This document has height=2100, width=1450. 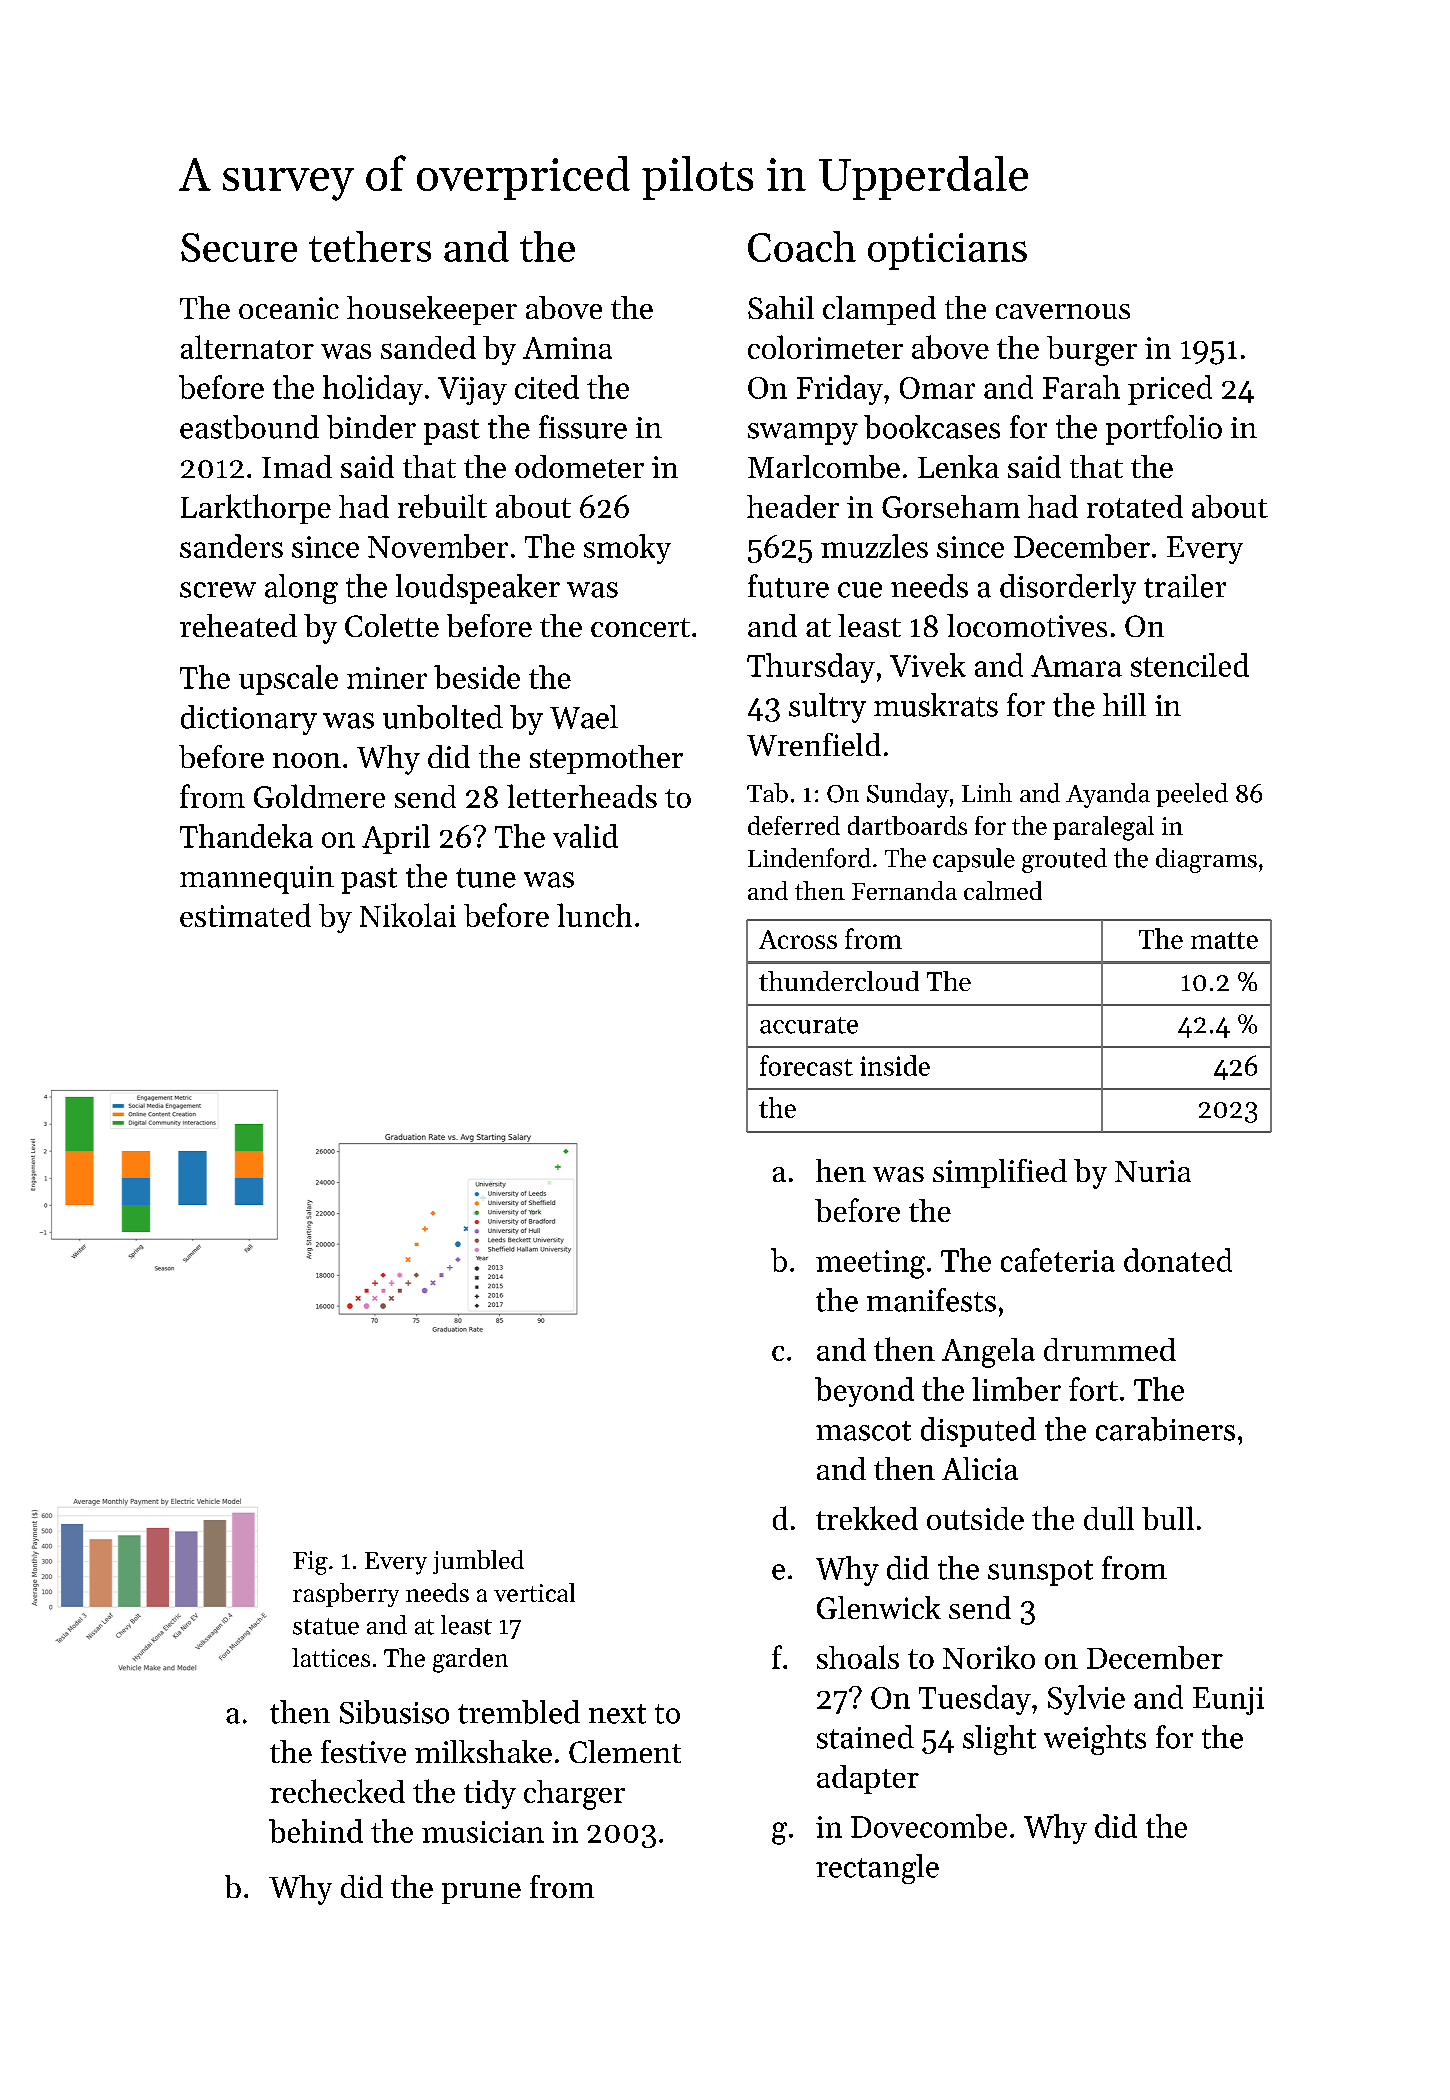 What do you see at coordinates (370, 246) in the document?
I see `tethers` at bounding box center [370, 246].
